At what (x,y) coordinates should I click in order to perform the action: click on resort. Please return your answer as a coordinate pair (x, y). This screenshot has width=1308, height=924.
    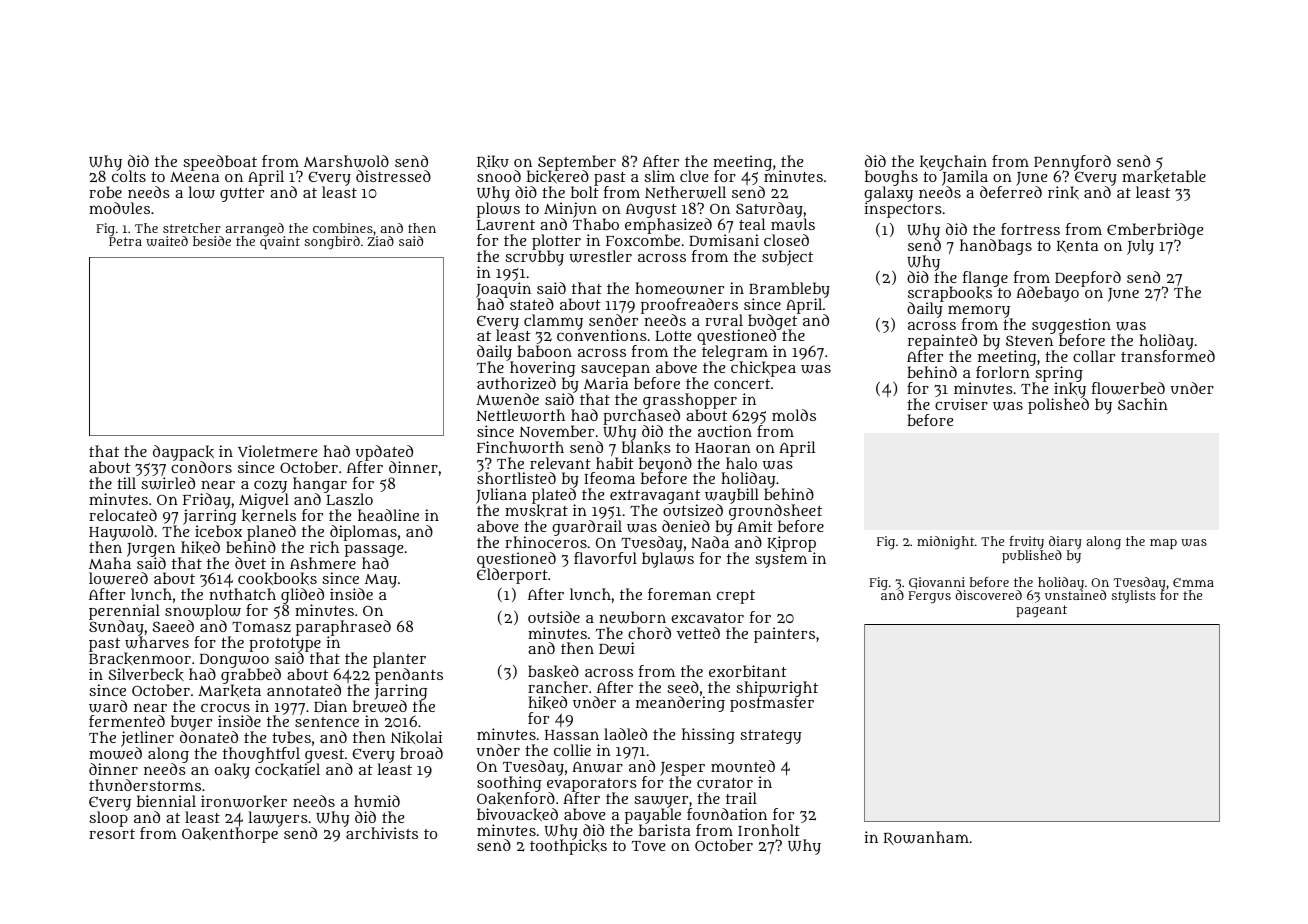
    Looking at the image, I should click on (112, 834).
